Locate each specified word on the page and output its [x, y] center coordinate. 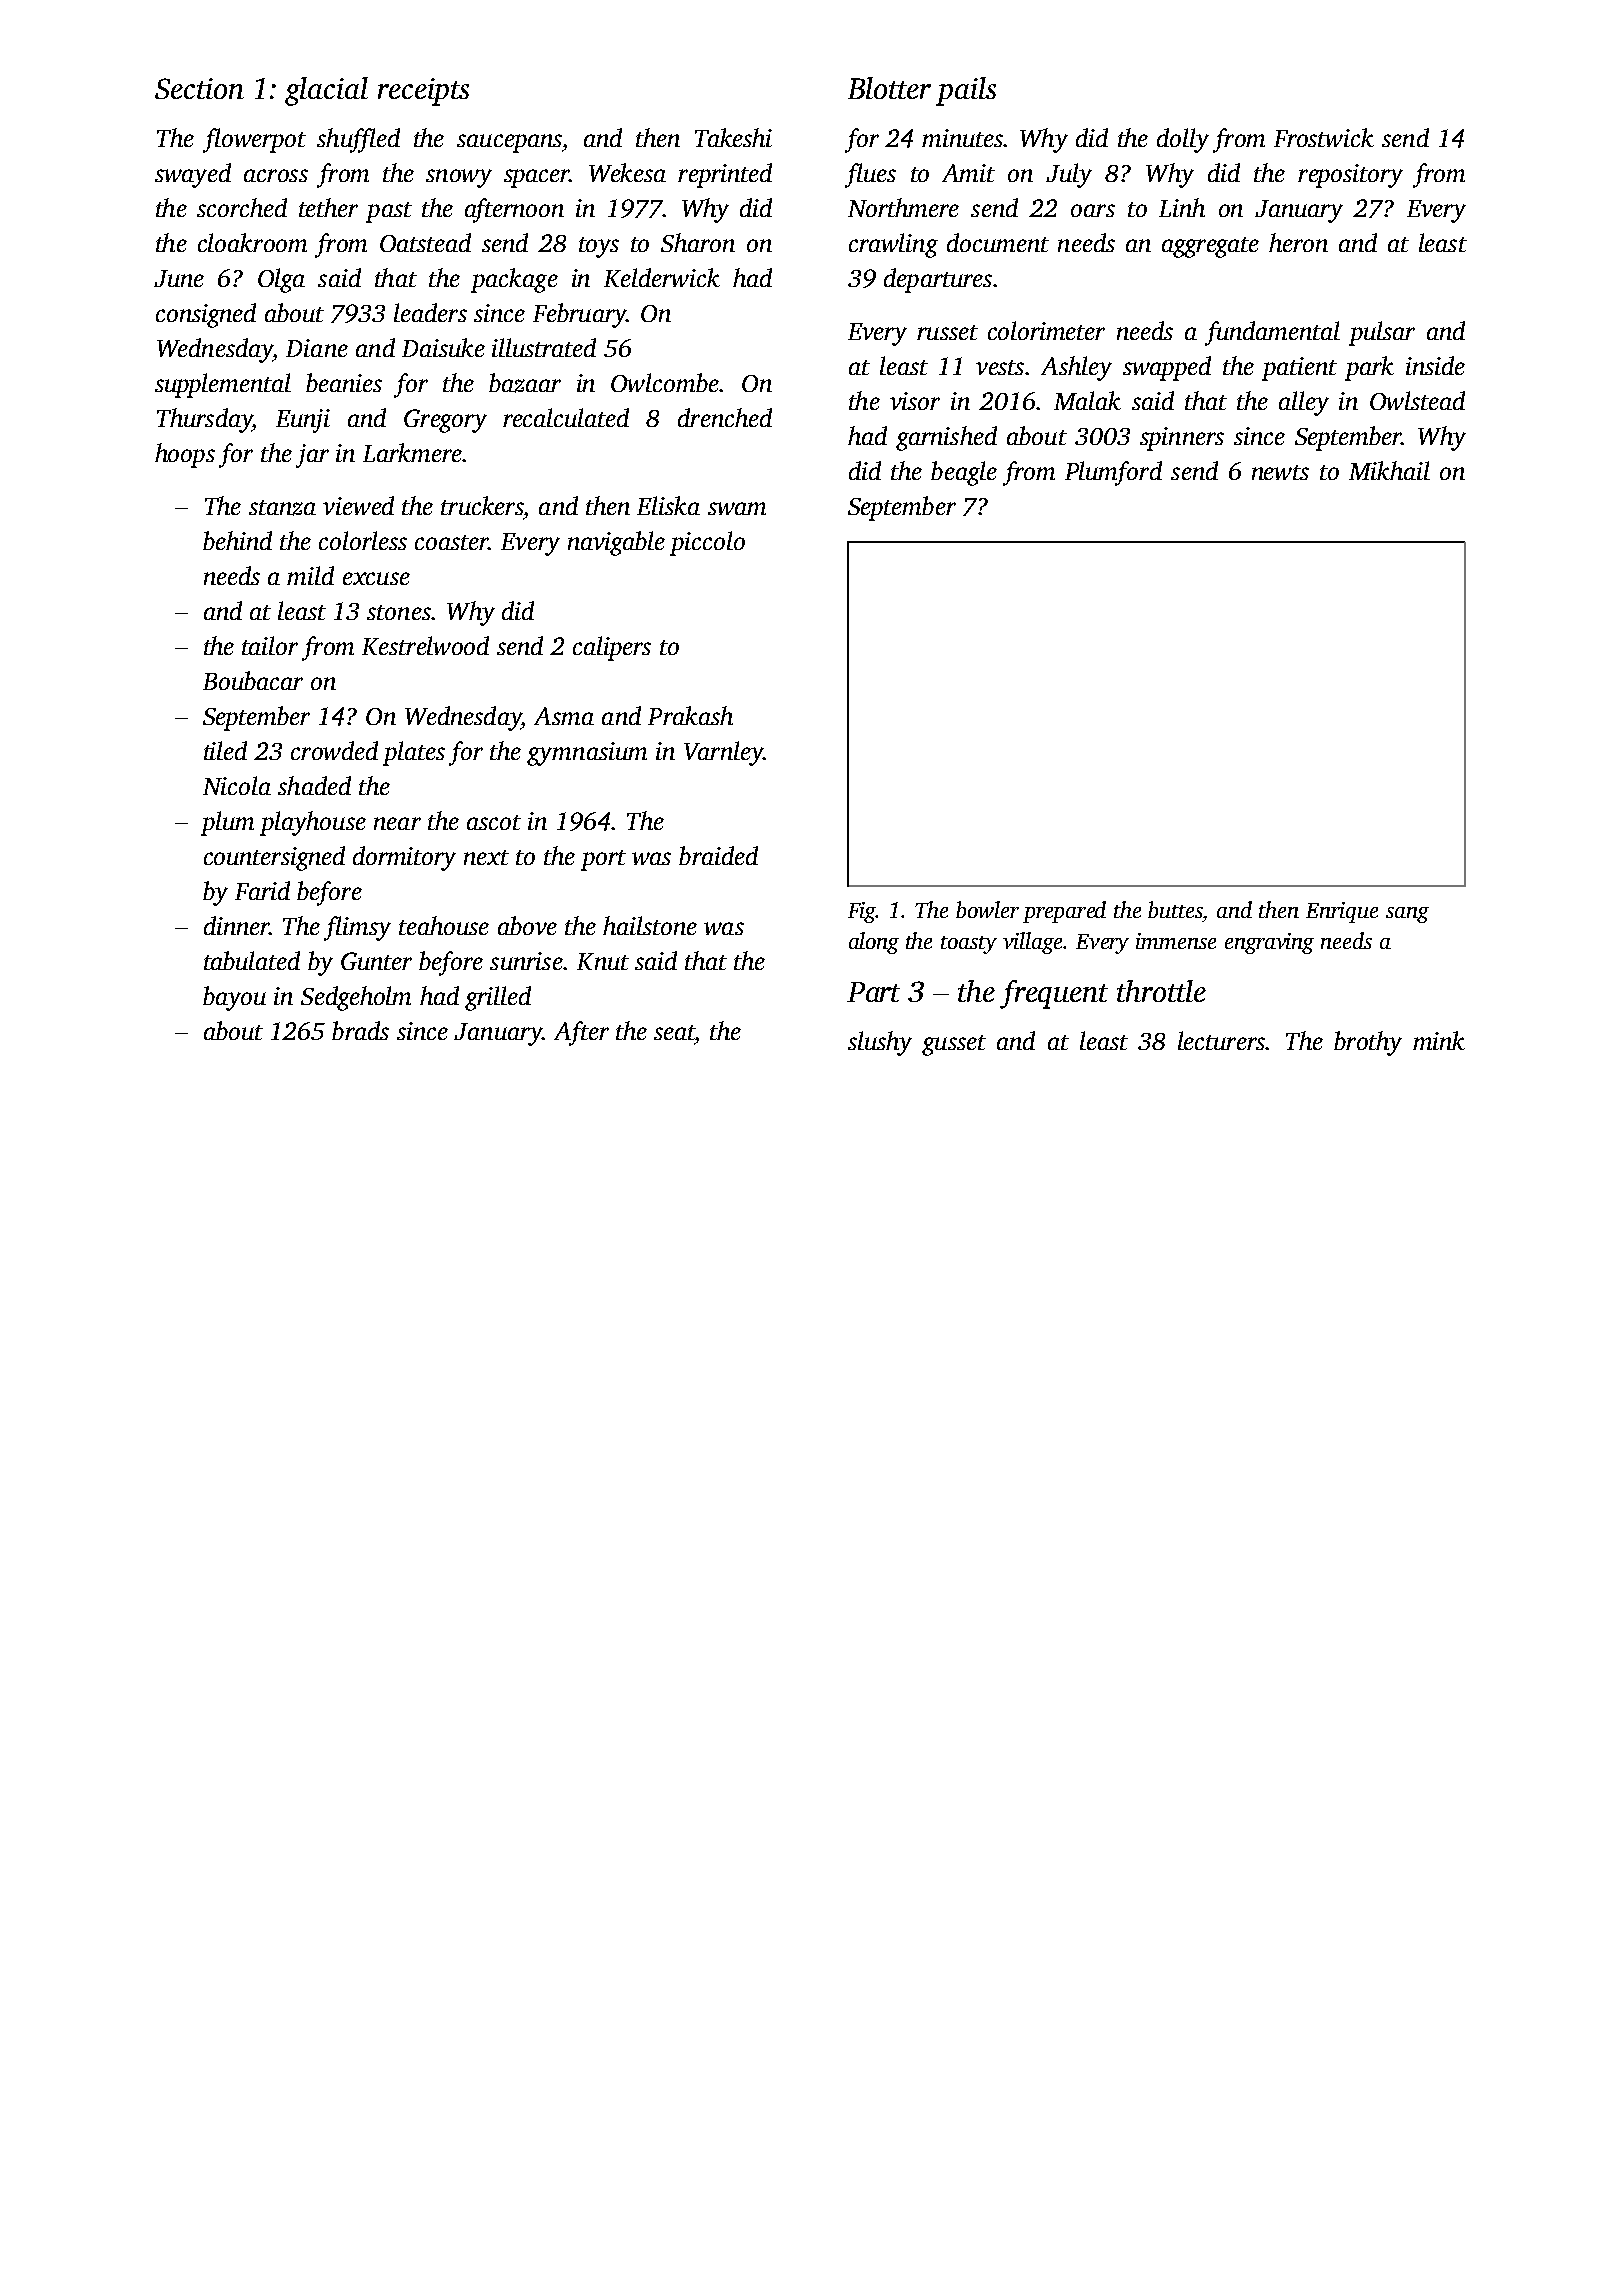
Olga [281, 280]
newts [1280, 472]
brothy [1368, 1043]
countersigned [274, 858]
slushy [880, 1043]
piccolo [707, 543]
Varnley [723, 753]
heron [1298, 242]
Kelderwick [662, 277]
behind [237, 540]
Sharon [698, 242]
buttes [1175, 909]
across [276, 175]
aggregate [1210, 247]
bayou [234, 998]
